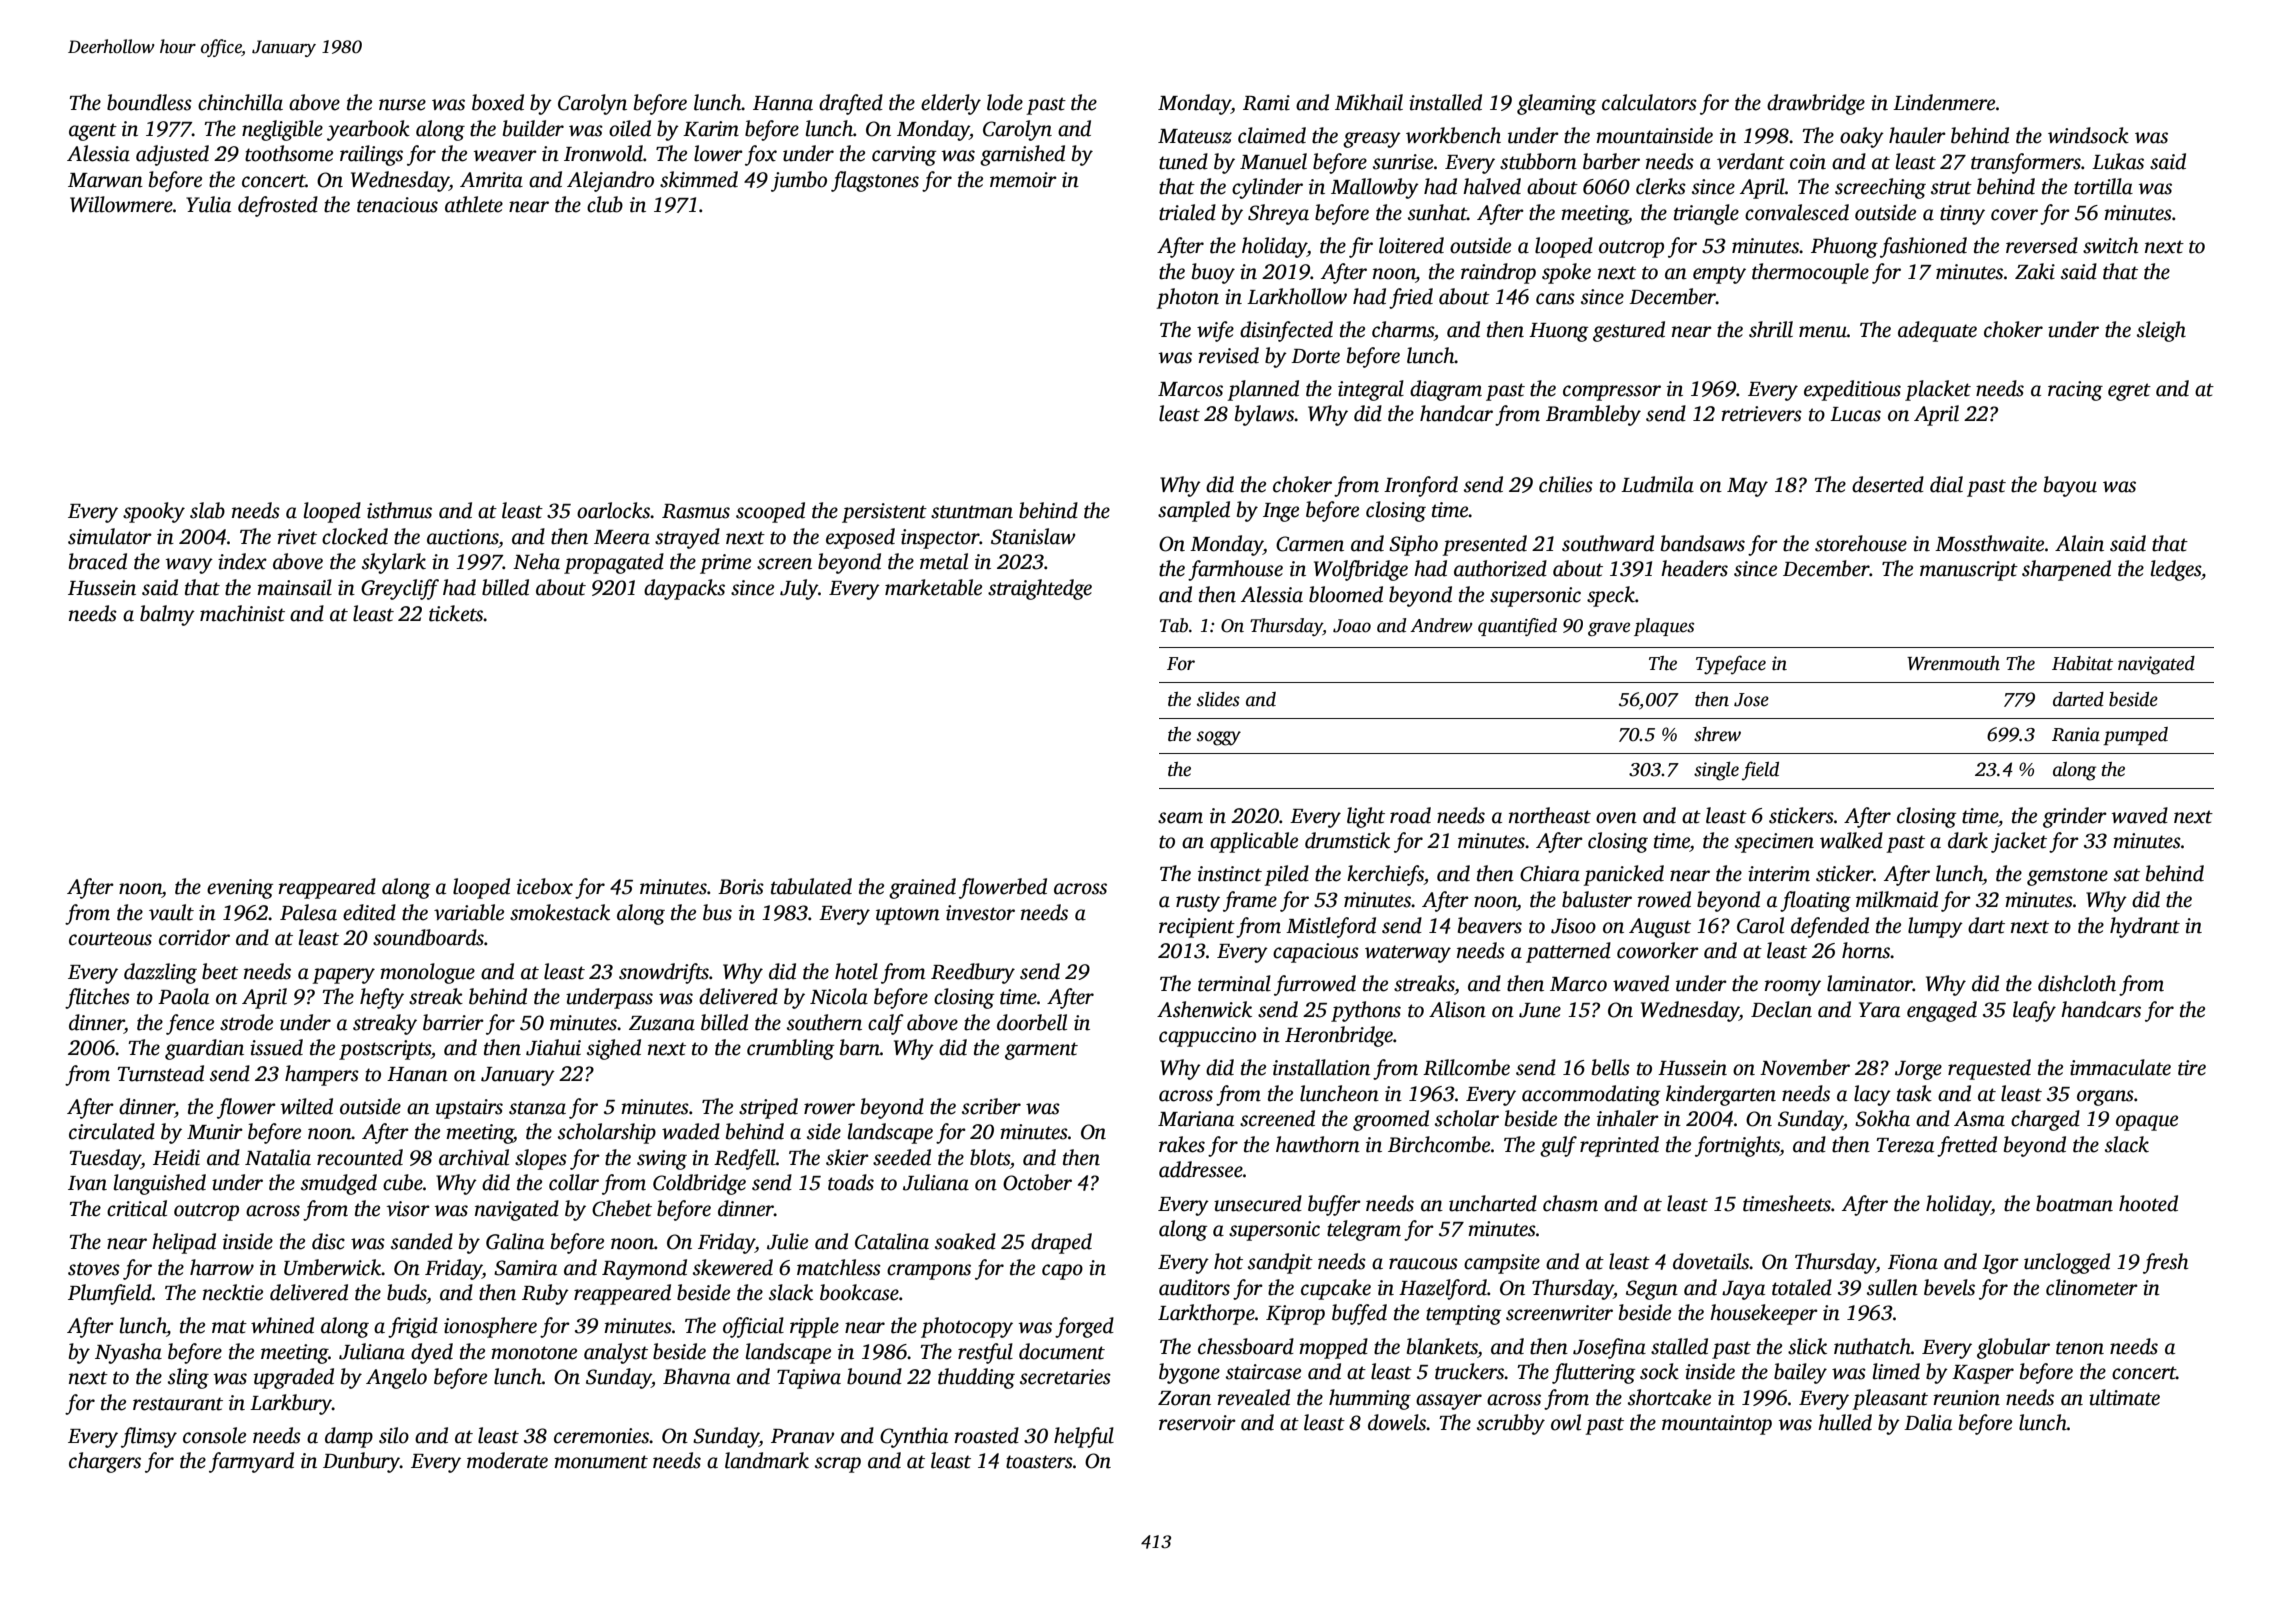 Image resolution: width=2282 pixels, height=1614 pixels. Describe the element at coordinates (154, 512) in the page. I see `spooky` at that location.
